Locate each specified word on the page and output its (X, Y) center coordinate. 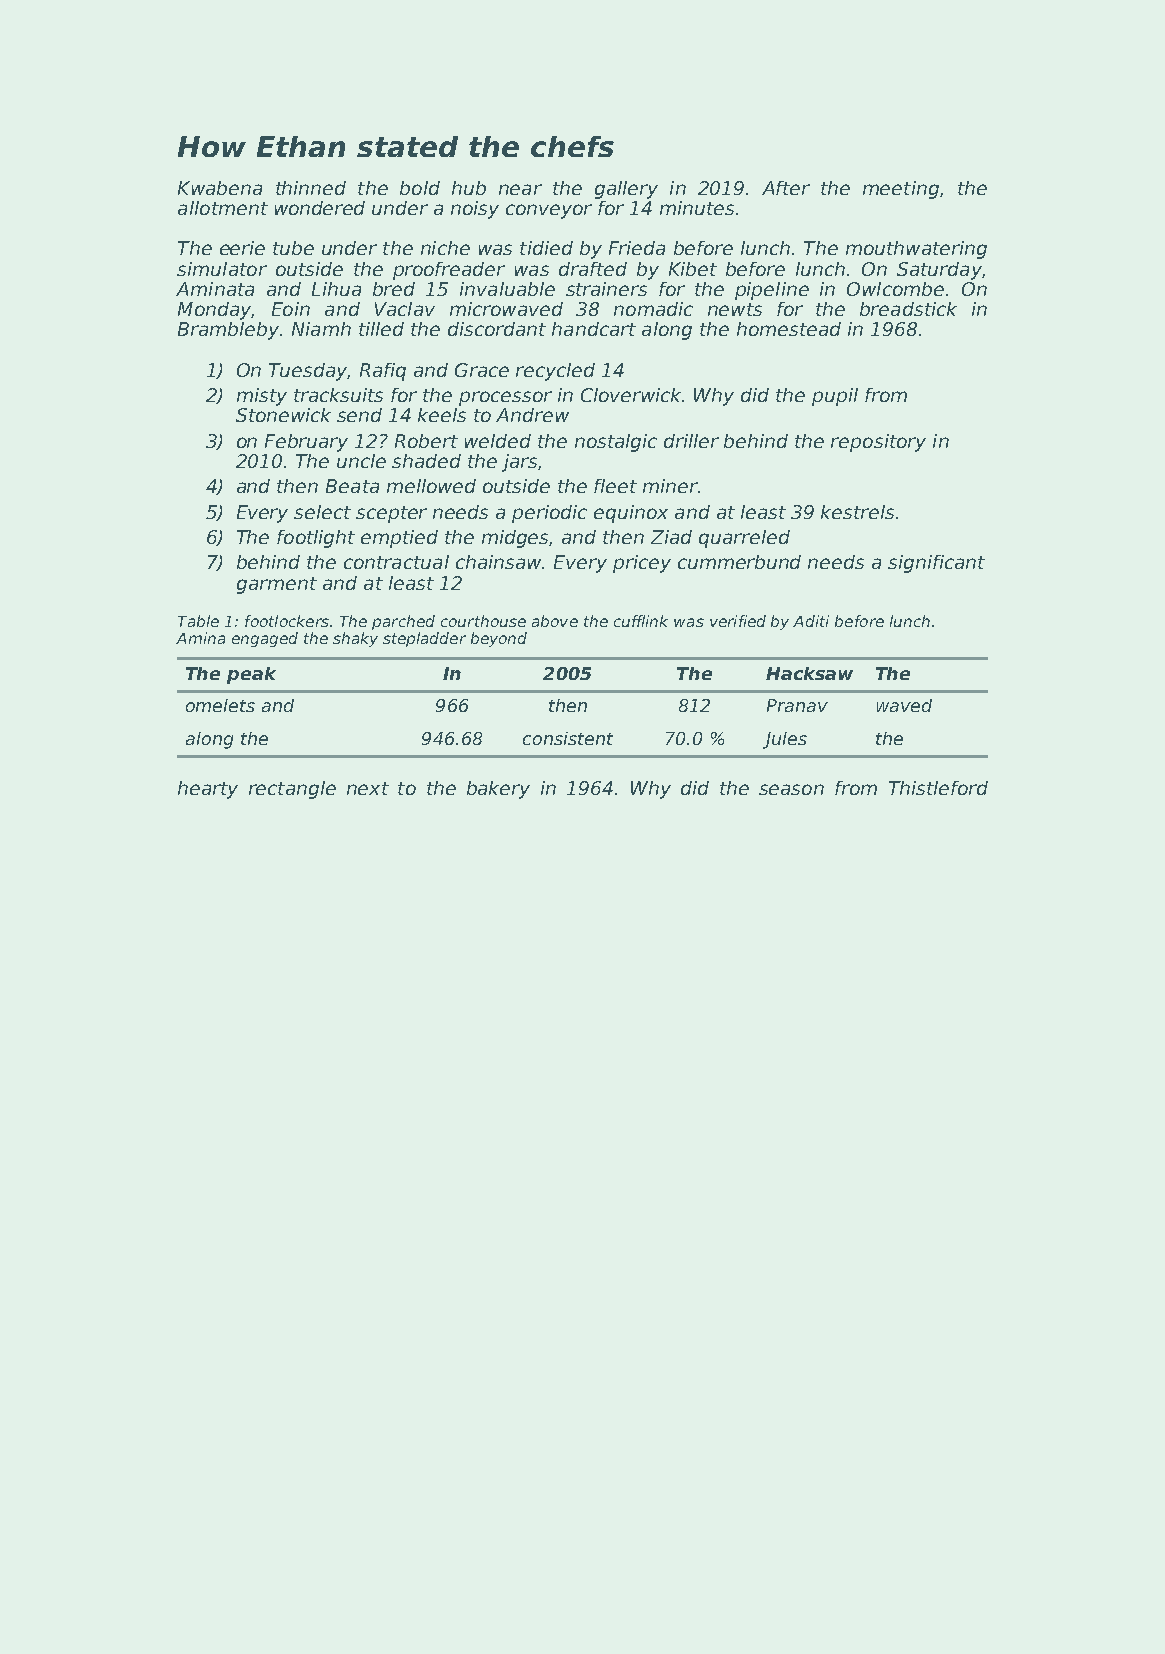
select (322, 512)
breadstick (908, 309)
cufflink (641, 621)
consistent (568, 738)
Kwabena (220, 188)
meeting (901, 190)
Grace (482, 370)
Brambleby (228, 331)
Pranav (797, 705)
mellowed (431, 486)
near (520, 189)
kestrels (857, 512)
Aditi (811, 621)
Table (198, 621)
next (368, 788)
